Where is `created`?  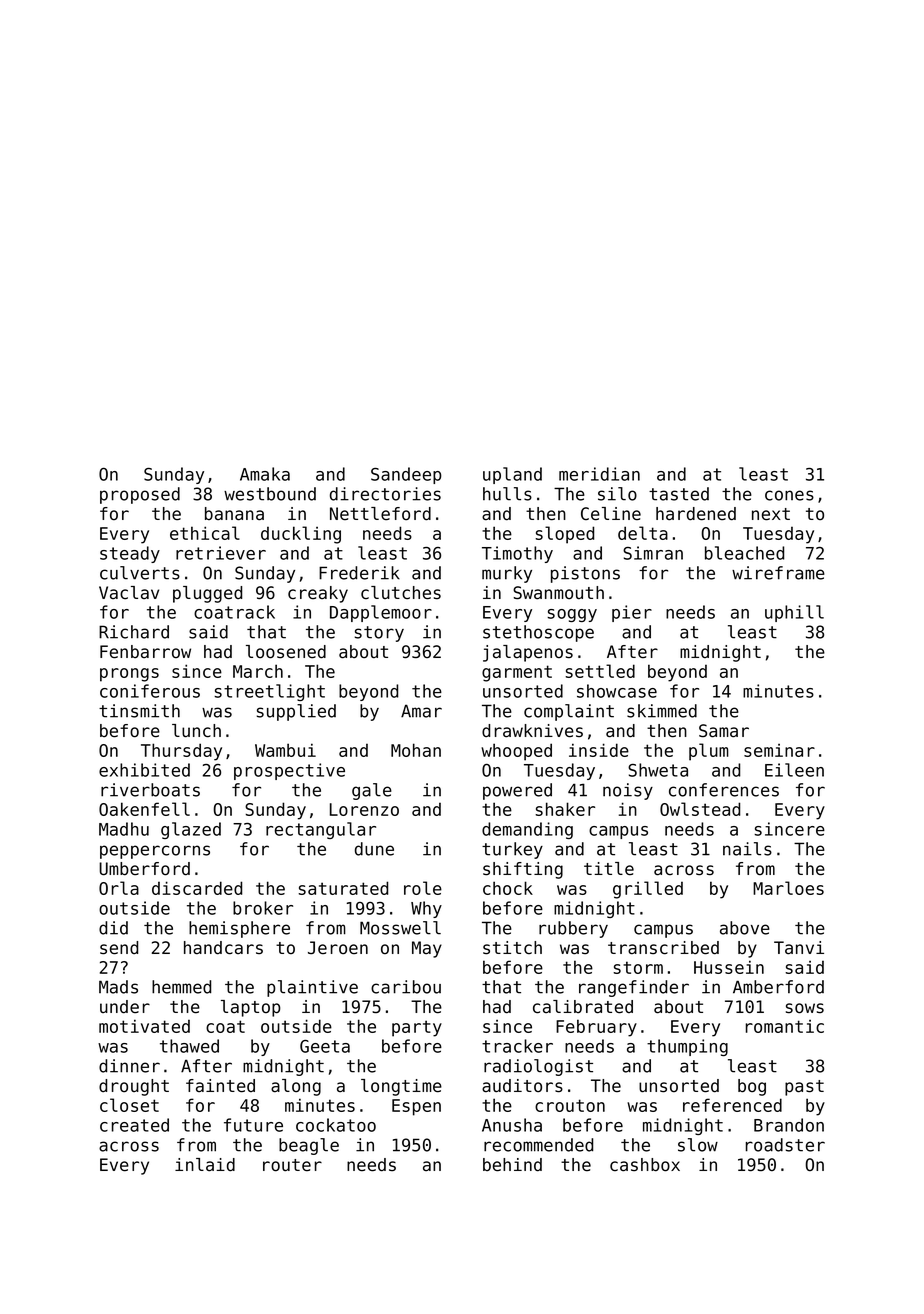 created is located at coordinates (134, 1125).
